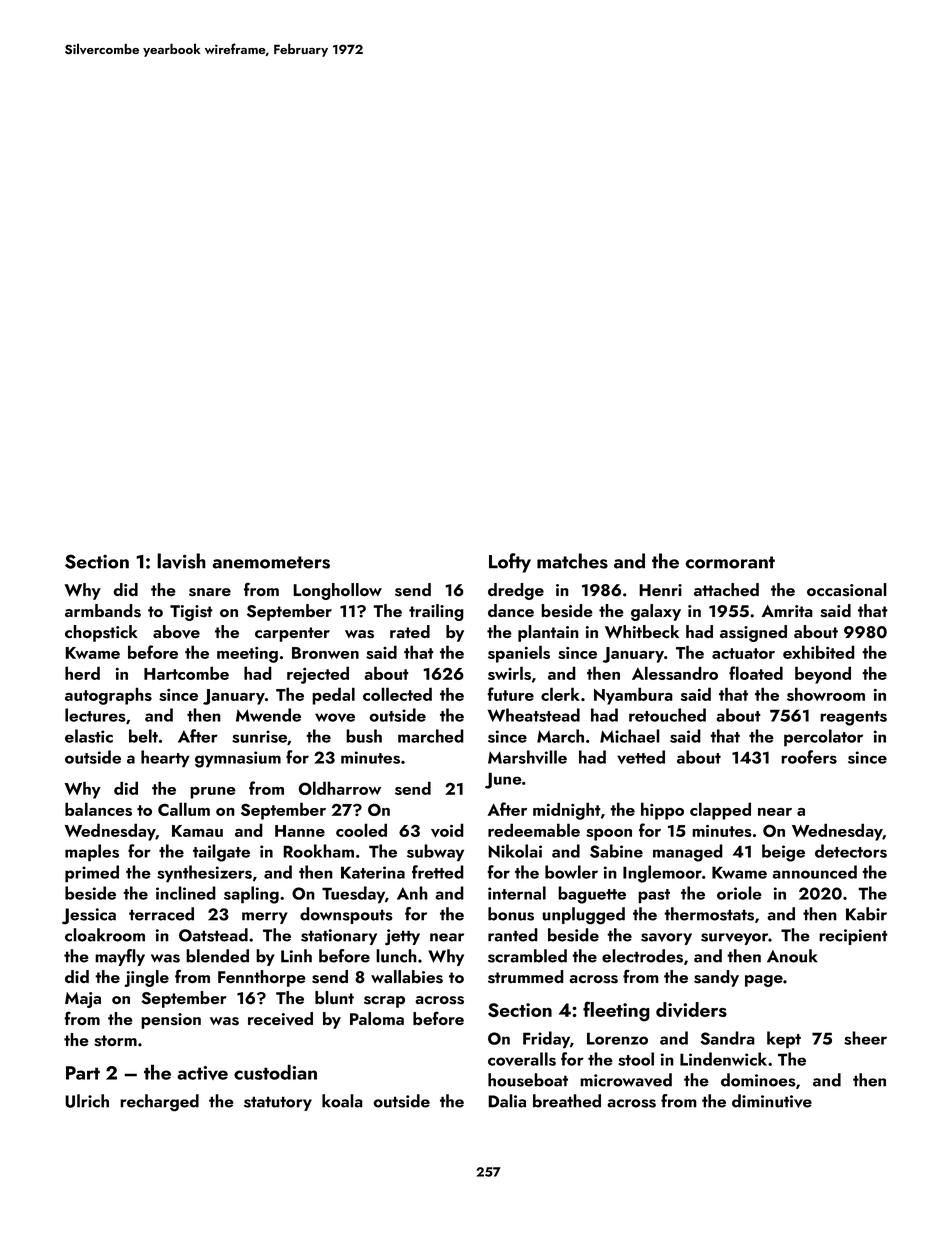  What do you see at coordinates (772, 1101) in the page?
I see `diminutive` at bounding box center [772, 1101].
